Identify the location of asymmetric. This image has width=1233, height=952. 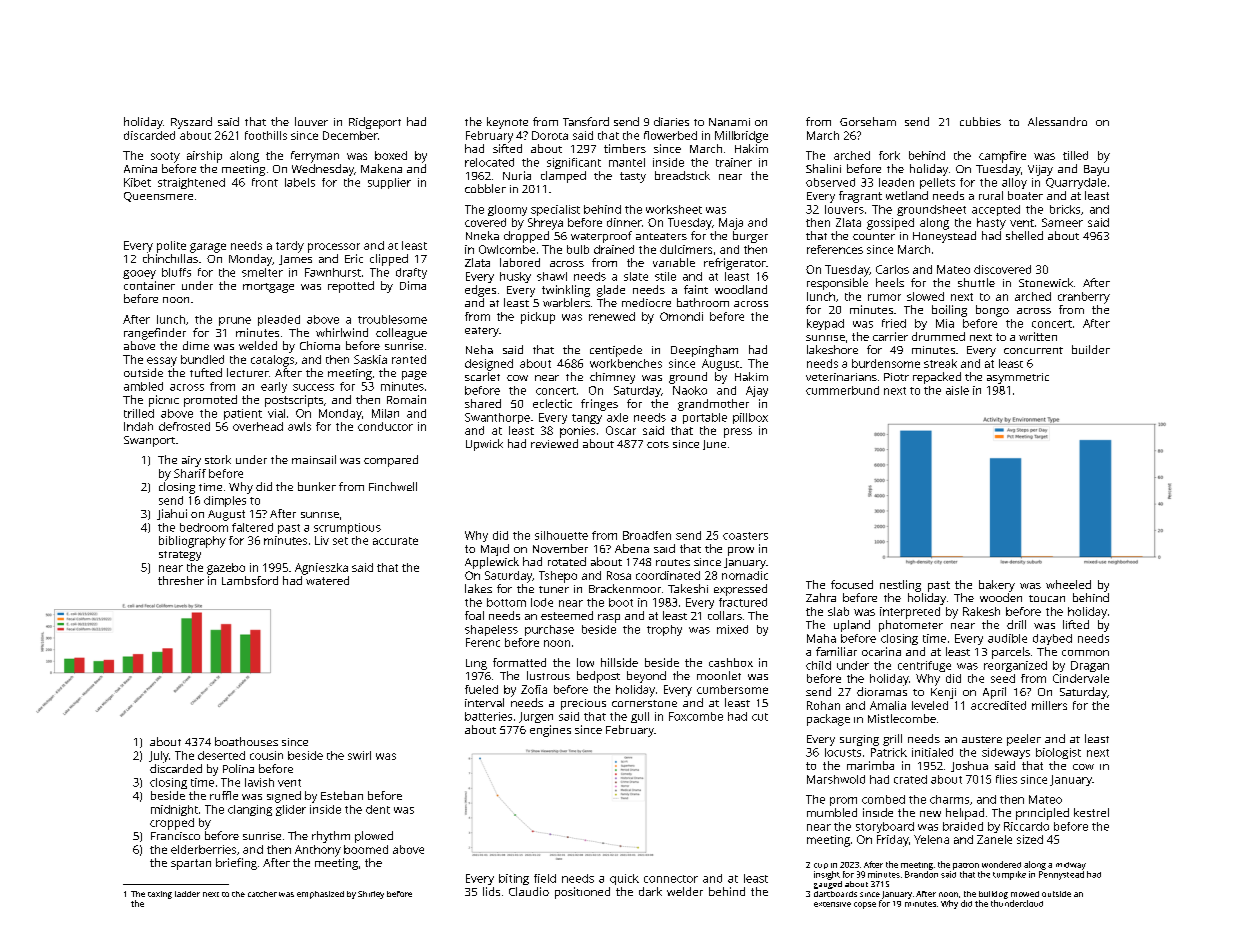
(1018, 378).
